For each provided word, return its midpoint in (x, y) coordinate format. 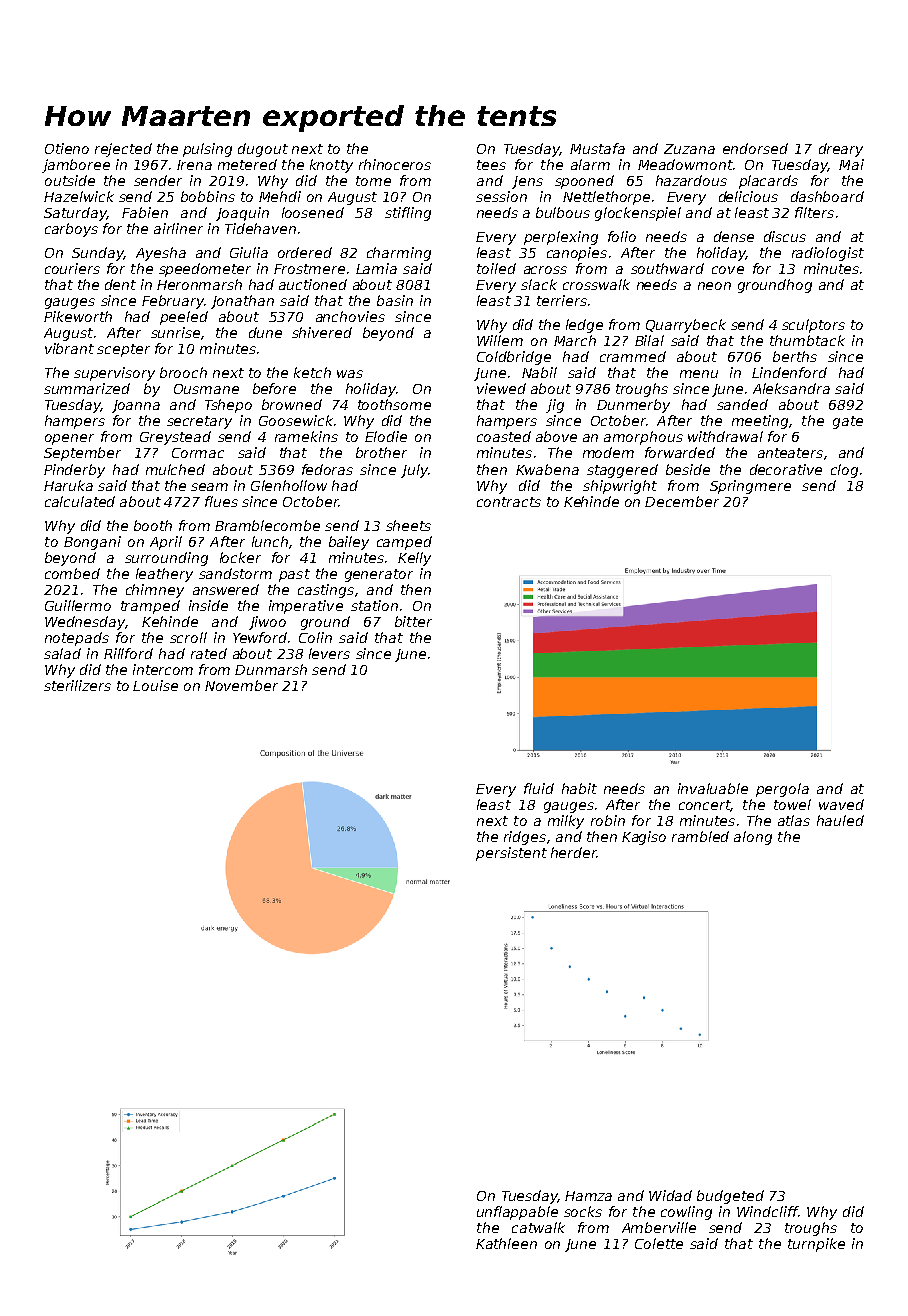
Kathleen (506, 1243)
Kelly (414, 559)
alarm (590, 164)
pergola (782, 790)
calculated (80, 501)
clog (844, 471)
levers (329, 653)
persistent (511, 854)
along (753, 838)
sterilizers (77, 685)
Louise (155, 685)
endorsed (755, 148)
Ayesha (161, 254)
